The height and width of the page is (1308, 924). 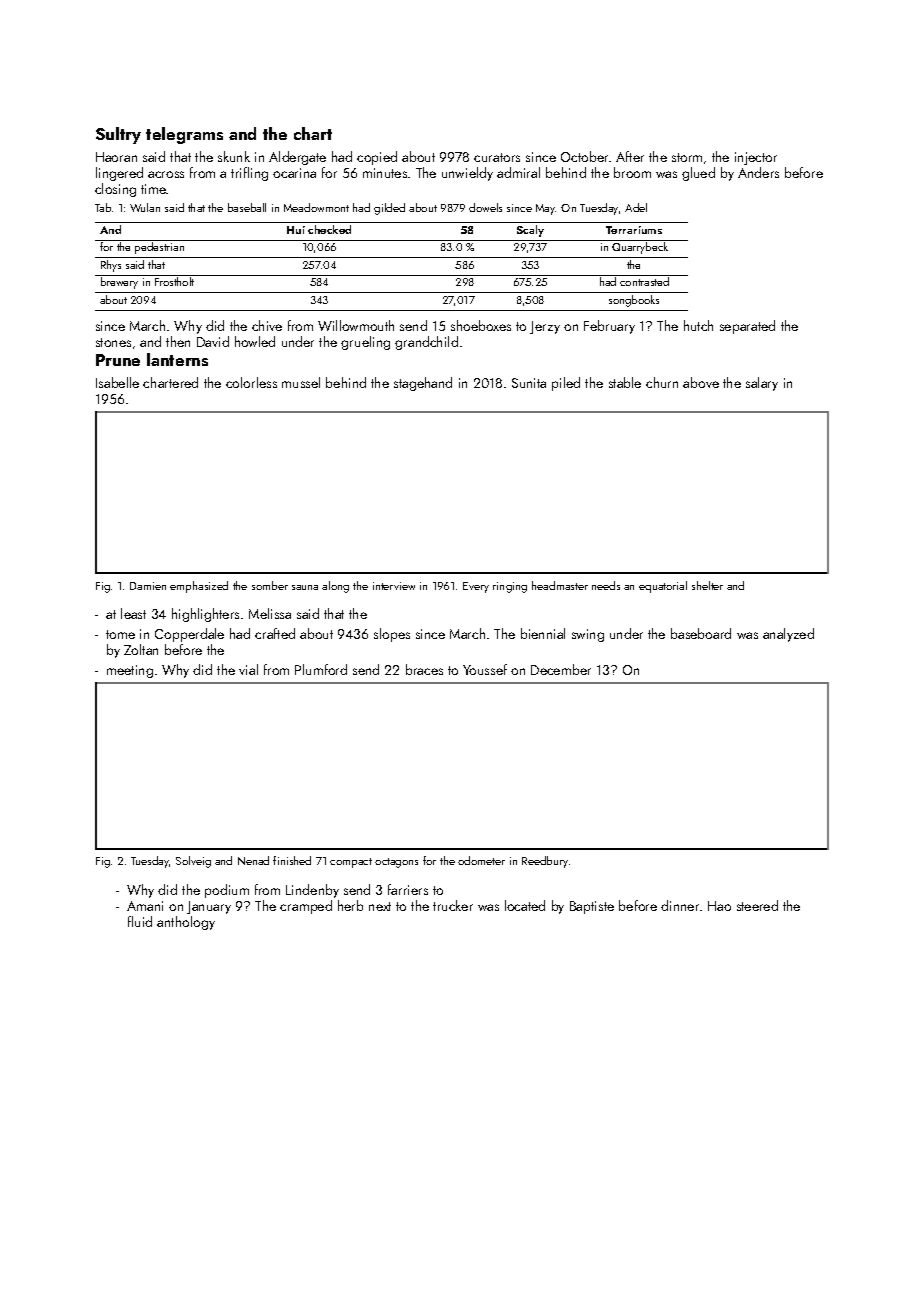 I want to click on copied, so click(x=377, y=158).
